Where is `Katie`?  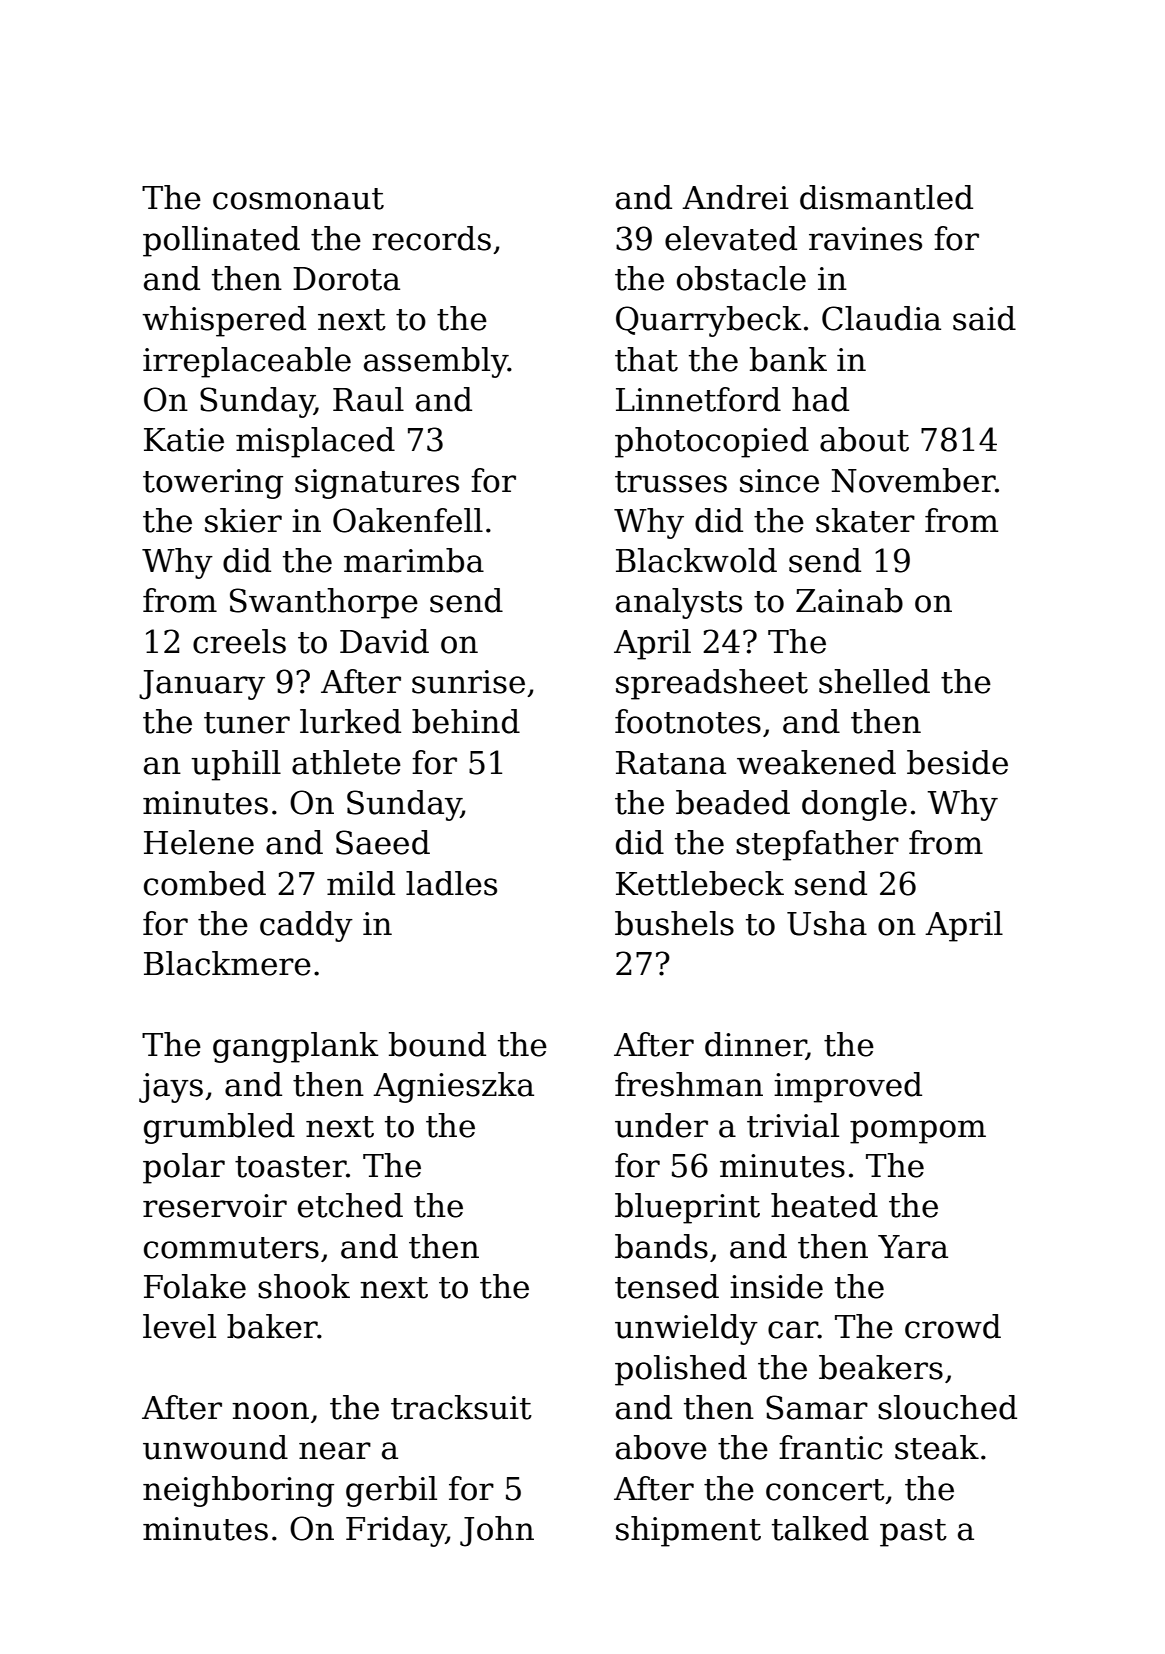 Katie is located at coordinates (184, 440).
